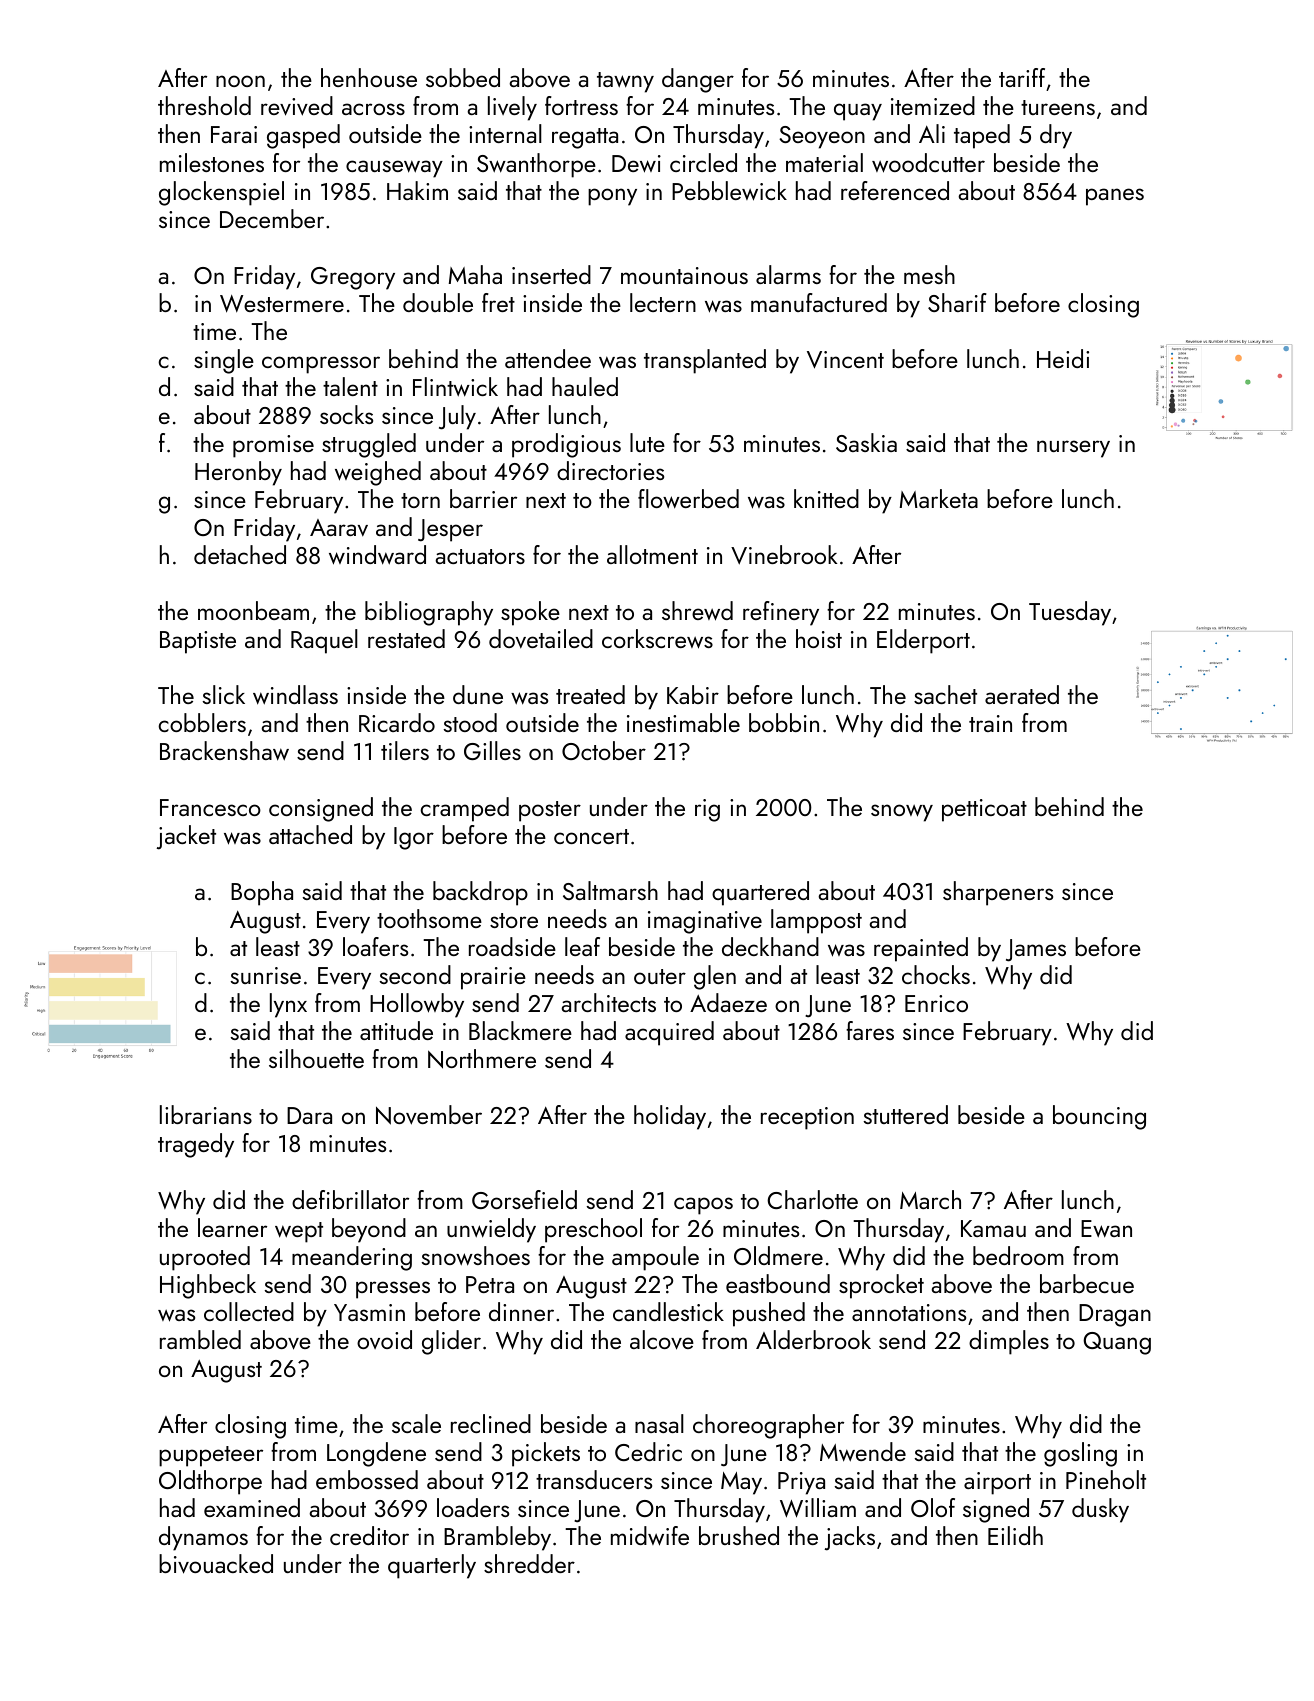  Describe the element at coordinates (670, 1117) in the screenshot. I see `holiday` at that location.
